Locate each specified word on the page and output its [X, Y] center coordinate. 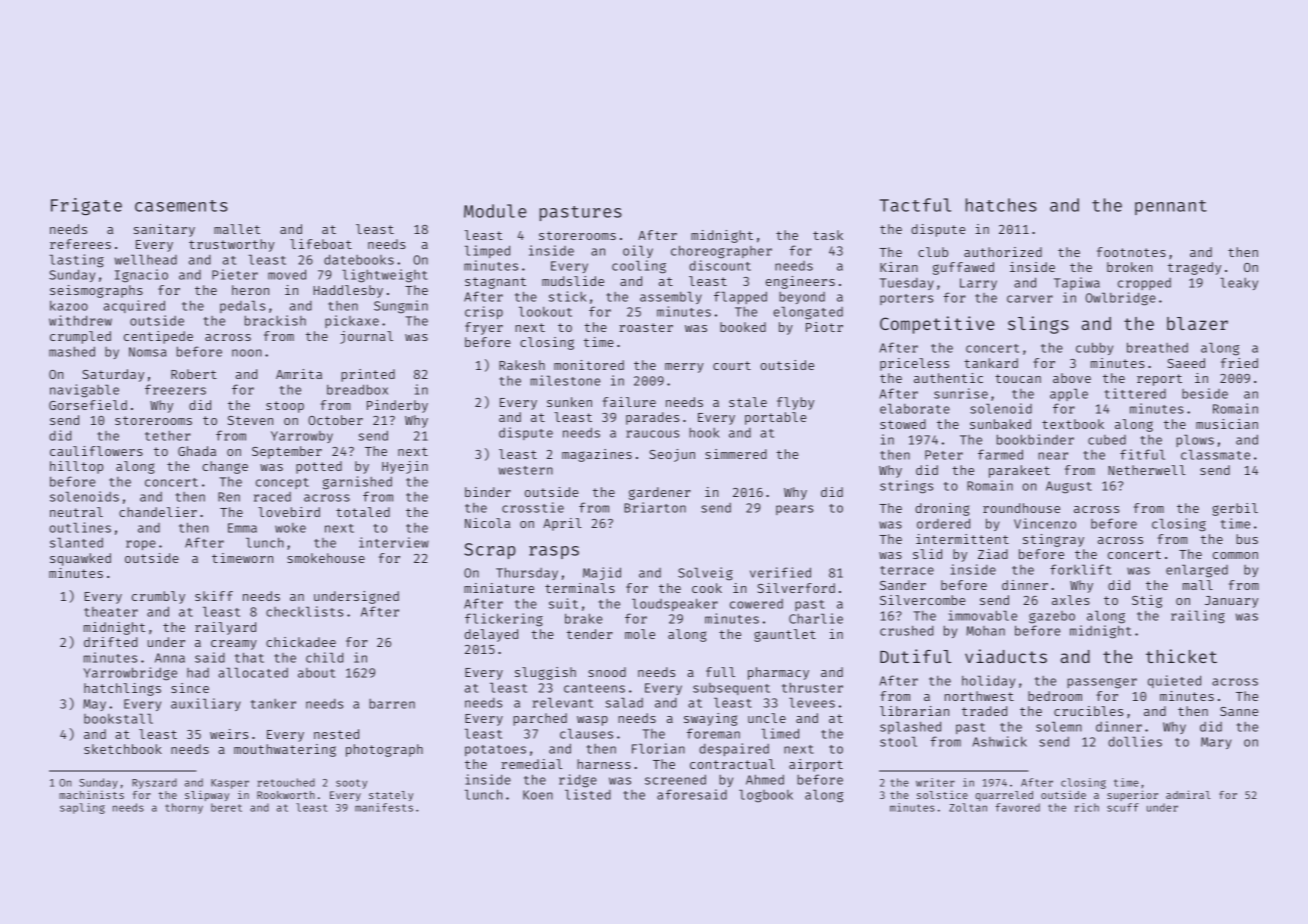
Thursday [527, 573]
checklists [304, 611]
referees [80, 244]
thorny [184, 808]
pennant [1171, 207]
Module [495, 211]
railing [1198, 617]
